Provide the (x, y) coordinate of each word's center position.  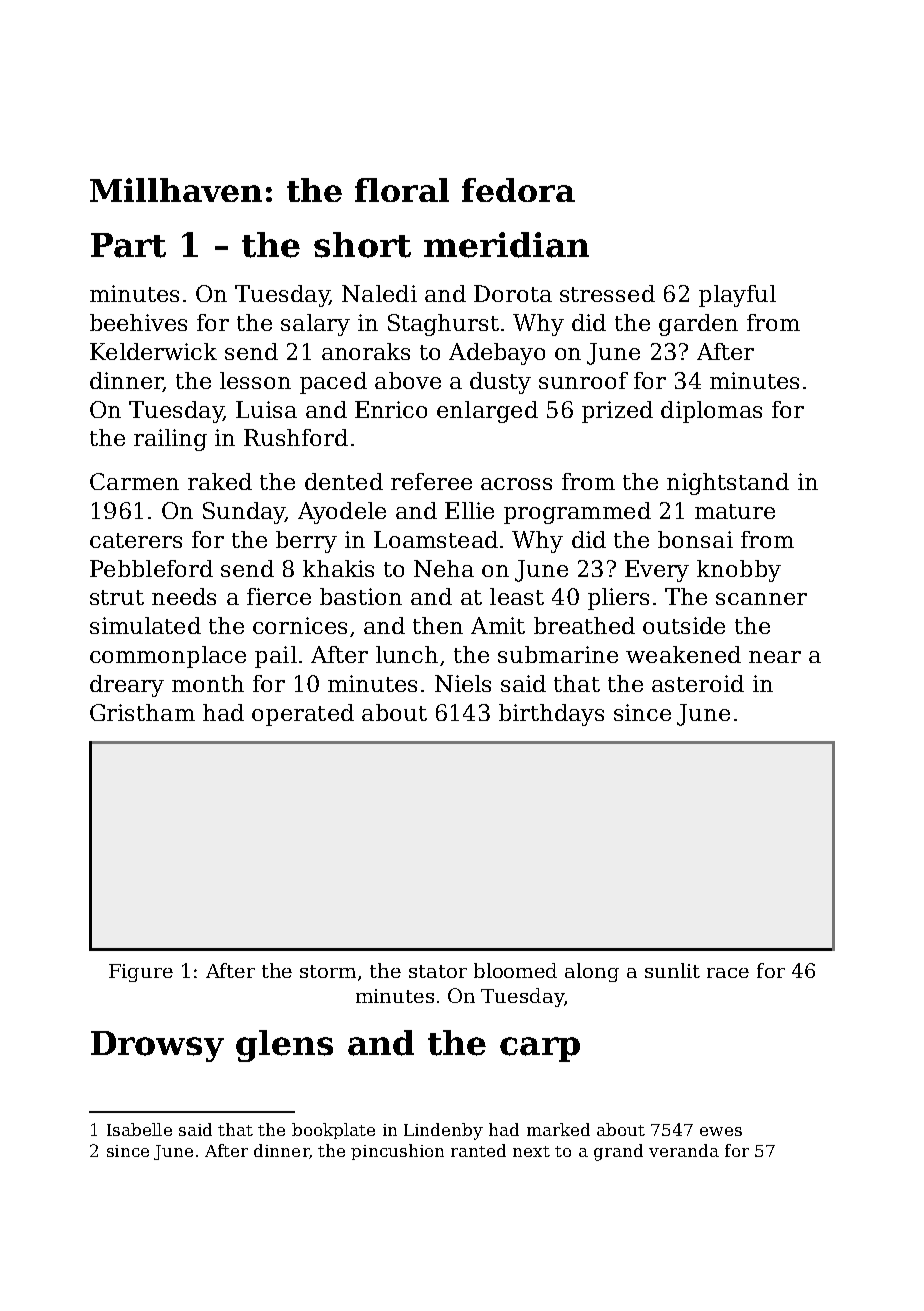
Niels (463, 683)
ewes (721, 1131)
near (775, 657)
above (408, 380)
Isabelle (139, 1129)
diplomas (711, 412)
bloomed (515, 970)
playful (737, 296)
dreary (127, 686)
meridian (506, 245)
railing (170, 440)
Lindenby (443, 1131)
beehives (138, 322)
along (592, 972)
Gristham (142, 712)
